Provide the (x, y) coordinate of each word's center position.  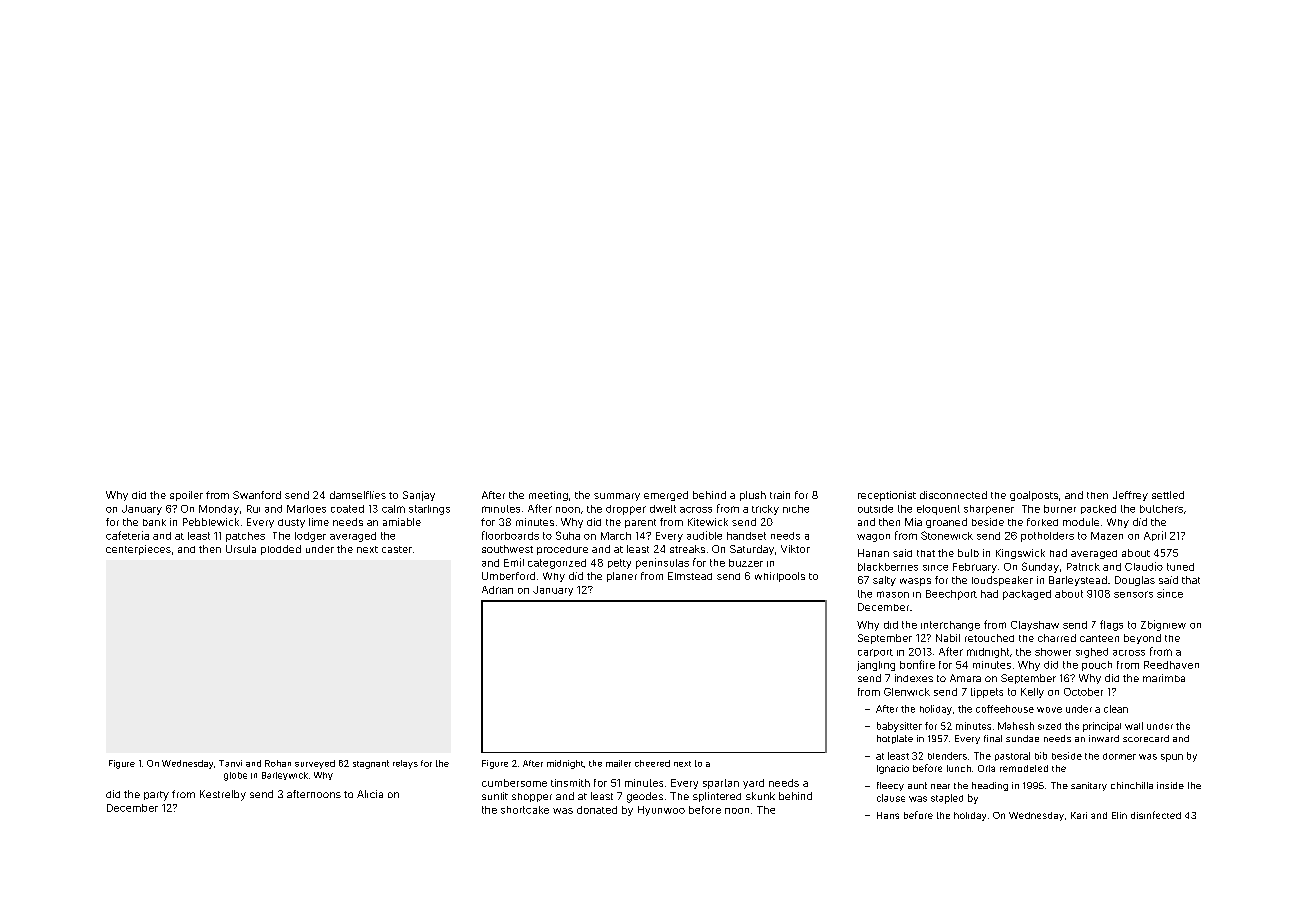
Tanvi (230, 763)
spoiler (186, 496)
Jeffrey (1130, 496)
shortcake (525, 810)
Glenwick (907, 692)
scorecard (1146, 738)
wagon (873, 538)
